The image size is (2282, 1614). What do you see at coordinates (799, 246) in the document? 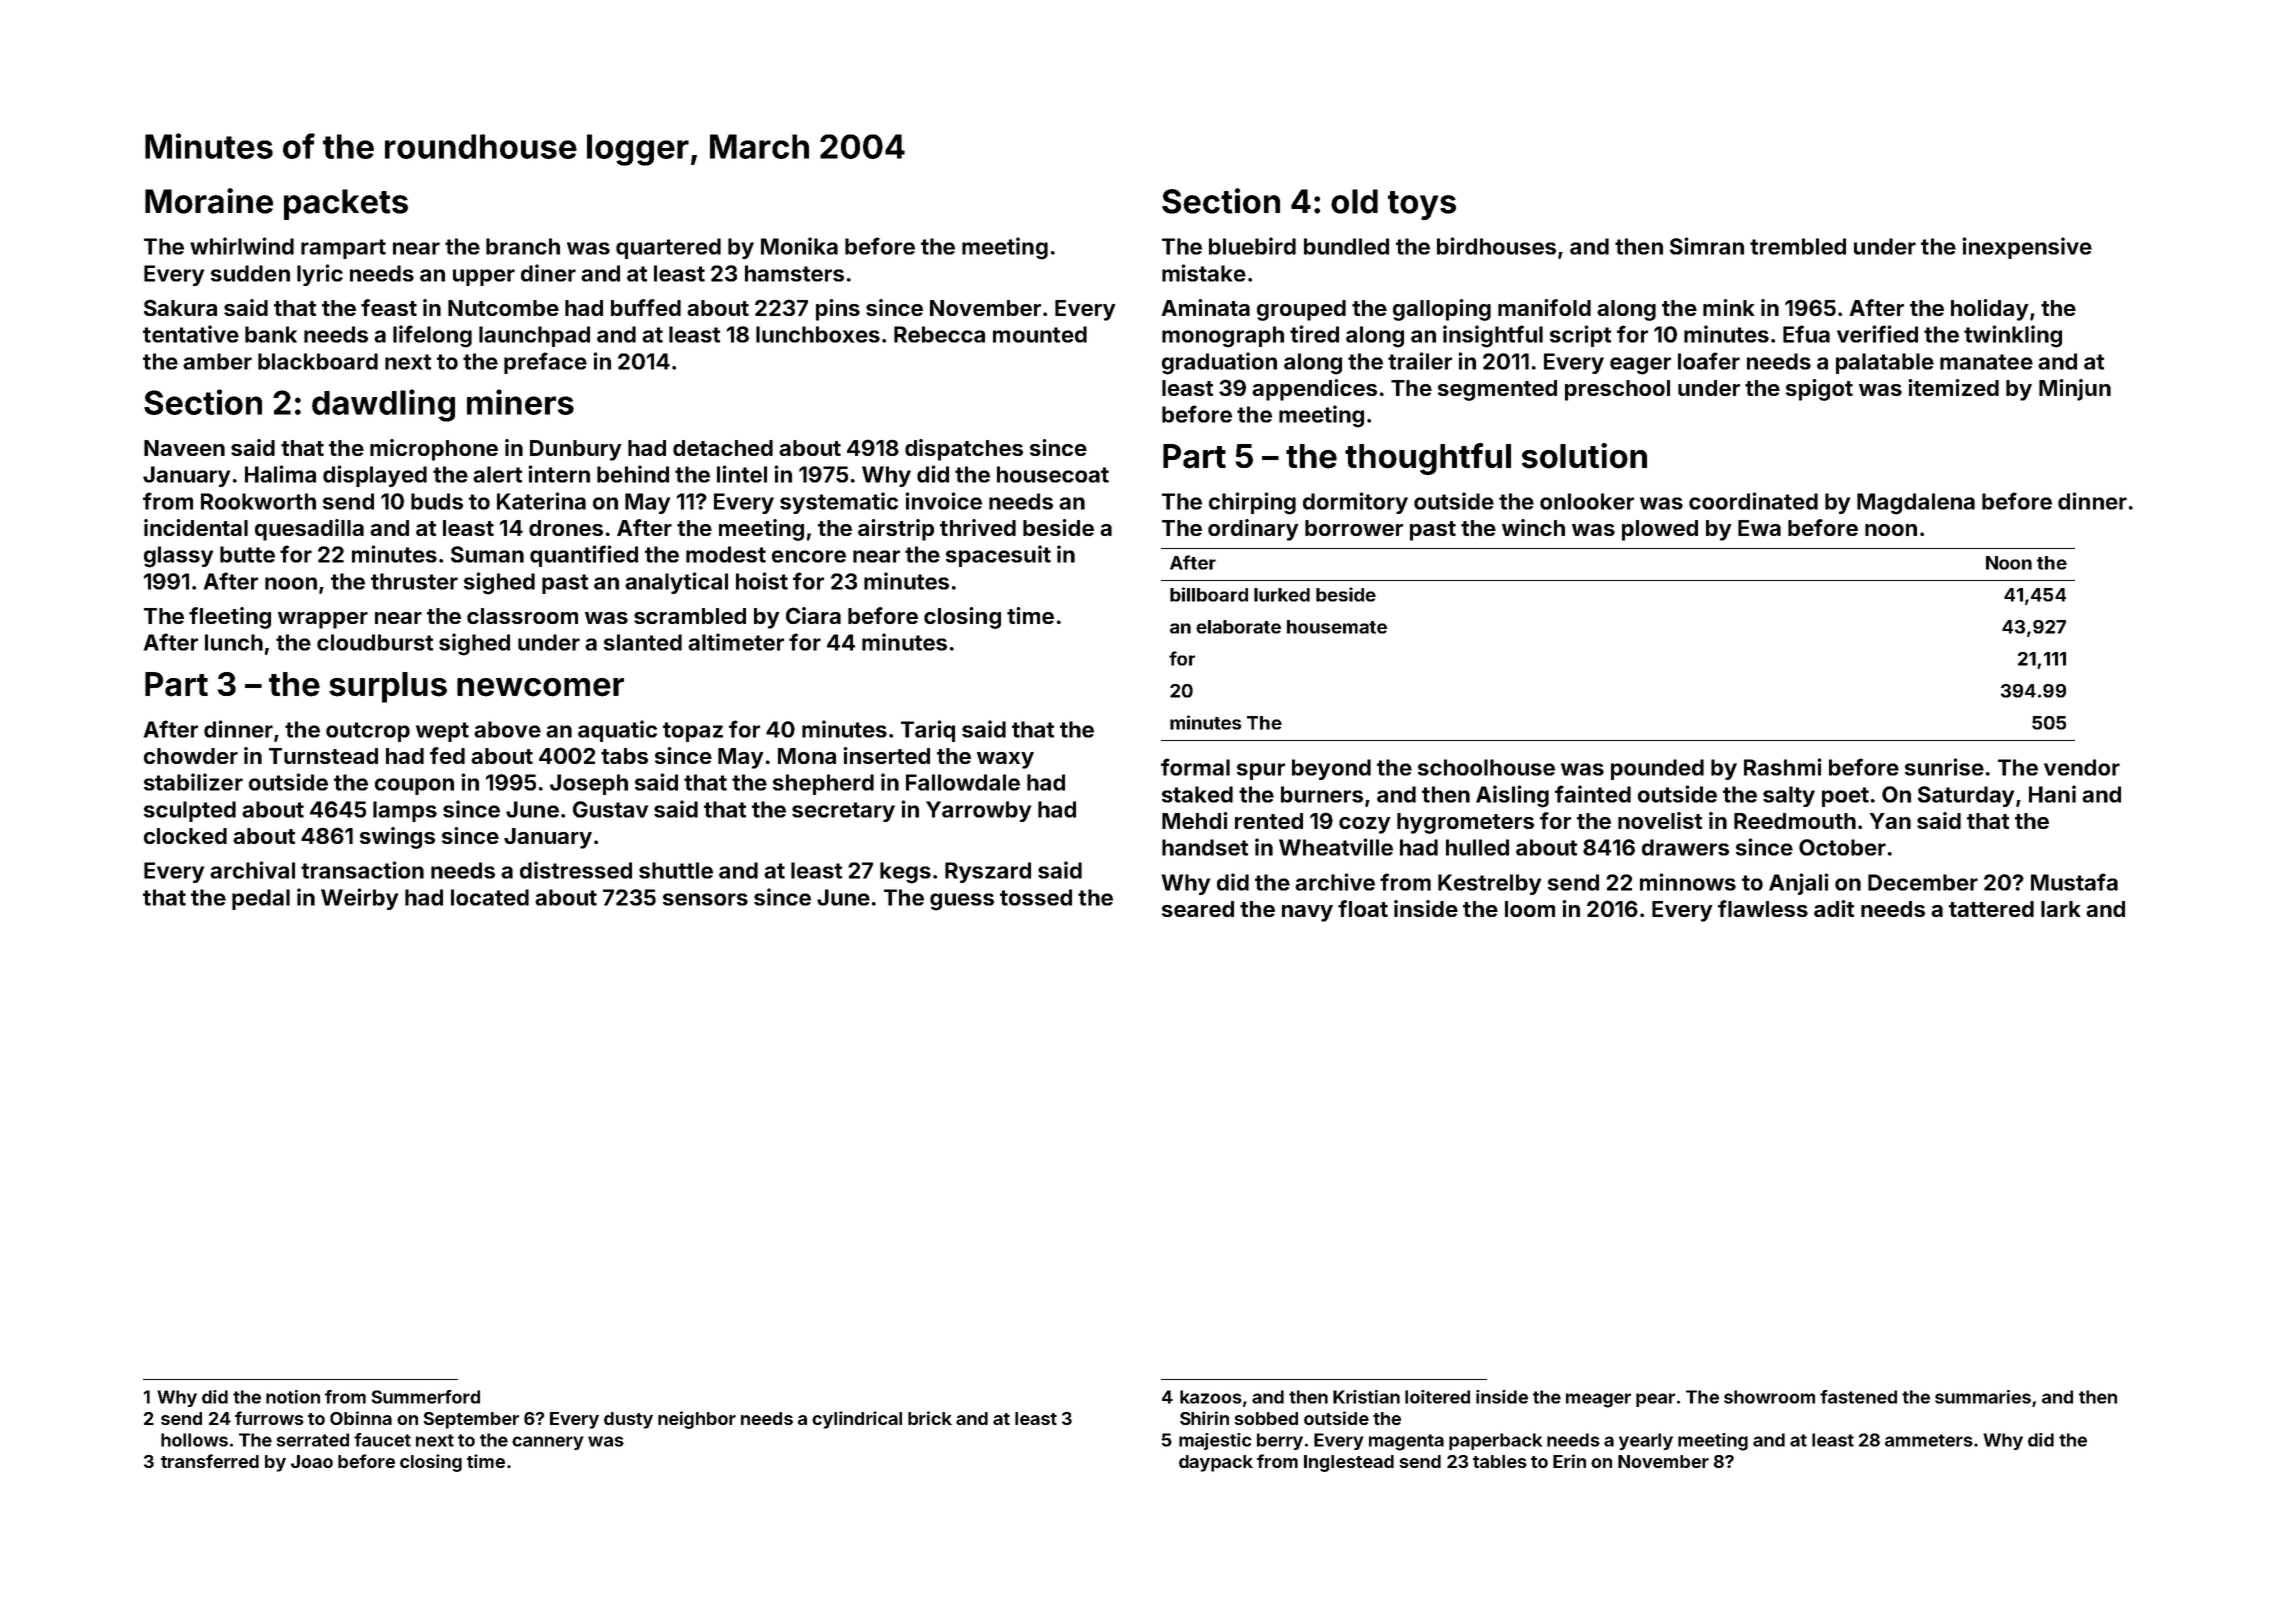
I see `Monika` at bounding box center [799, 246].
